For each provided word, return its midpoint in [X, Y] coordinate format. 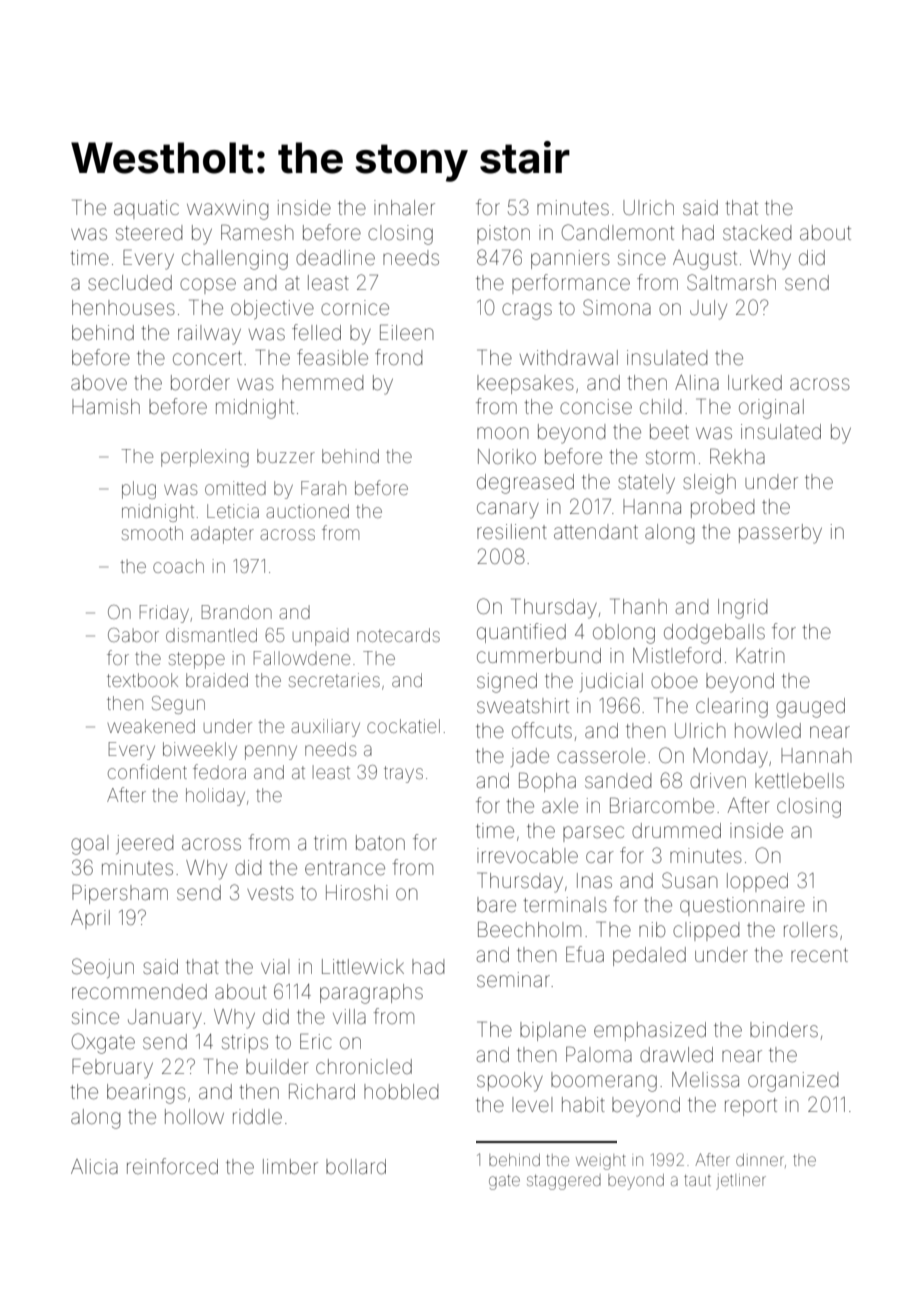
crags [527, 311]
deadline [335, 258]
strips [245, 1043]
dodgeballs [714, 634]
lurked [755, 383]
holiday [215, 797]
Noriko [507, 456]
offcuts [542, 730]
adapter [222, 535]
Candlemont [618, 232]
